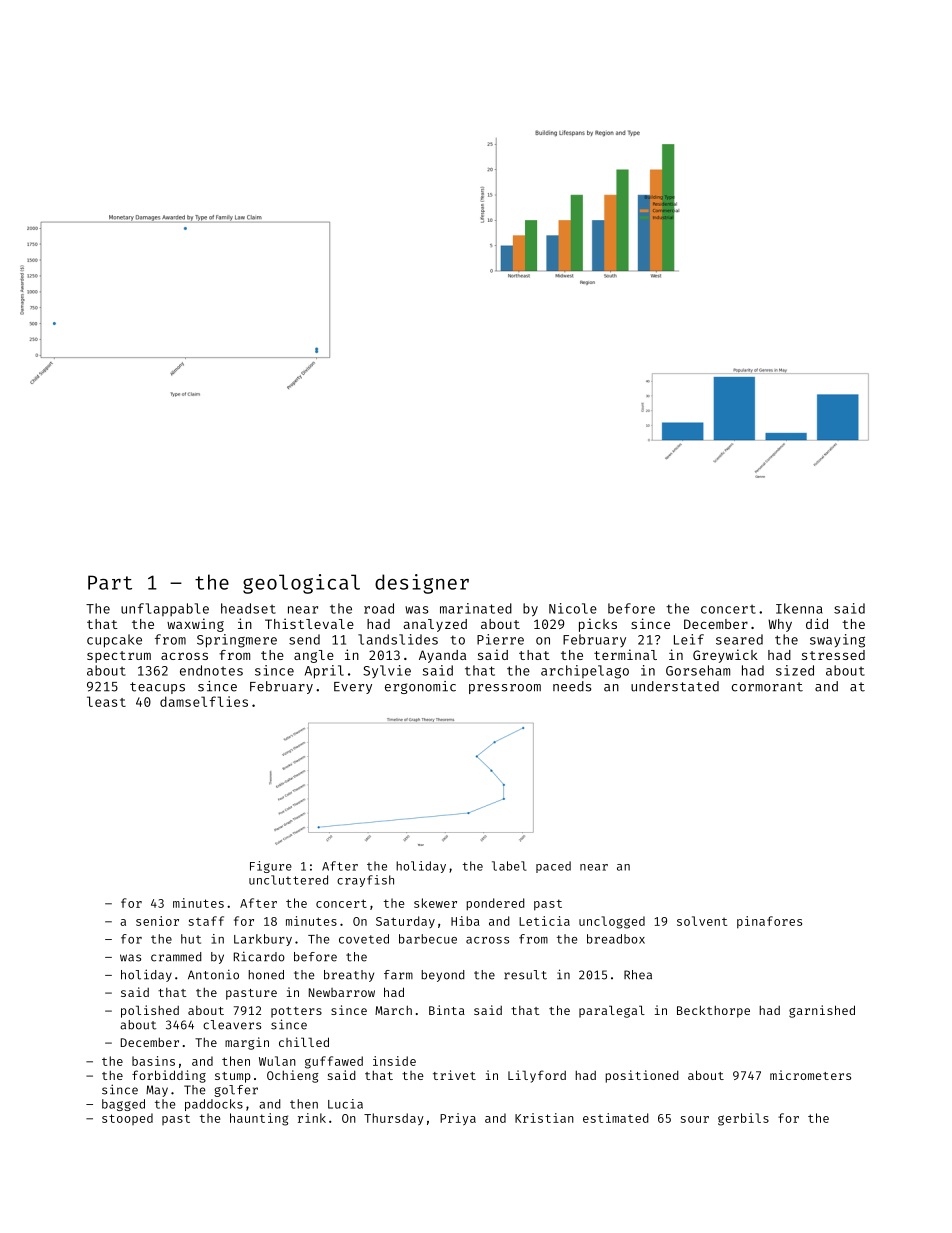 This screenshot has width=952, height=1233. What do you see at coordinates (799, 608) in the screenshot?
I see `Ikenna` at bounding box center [799, 608].
